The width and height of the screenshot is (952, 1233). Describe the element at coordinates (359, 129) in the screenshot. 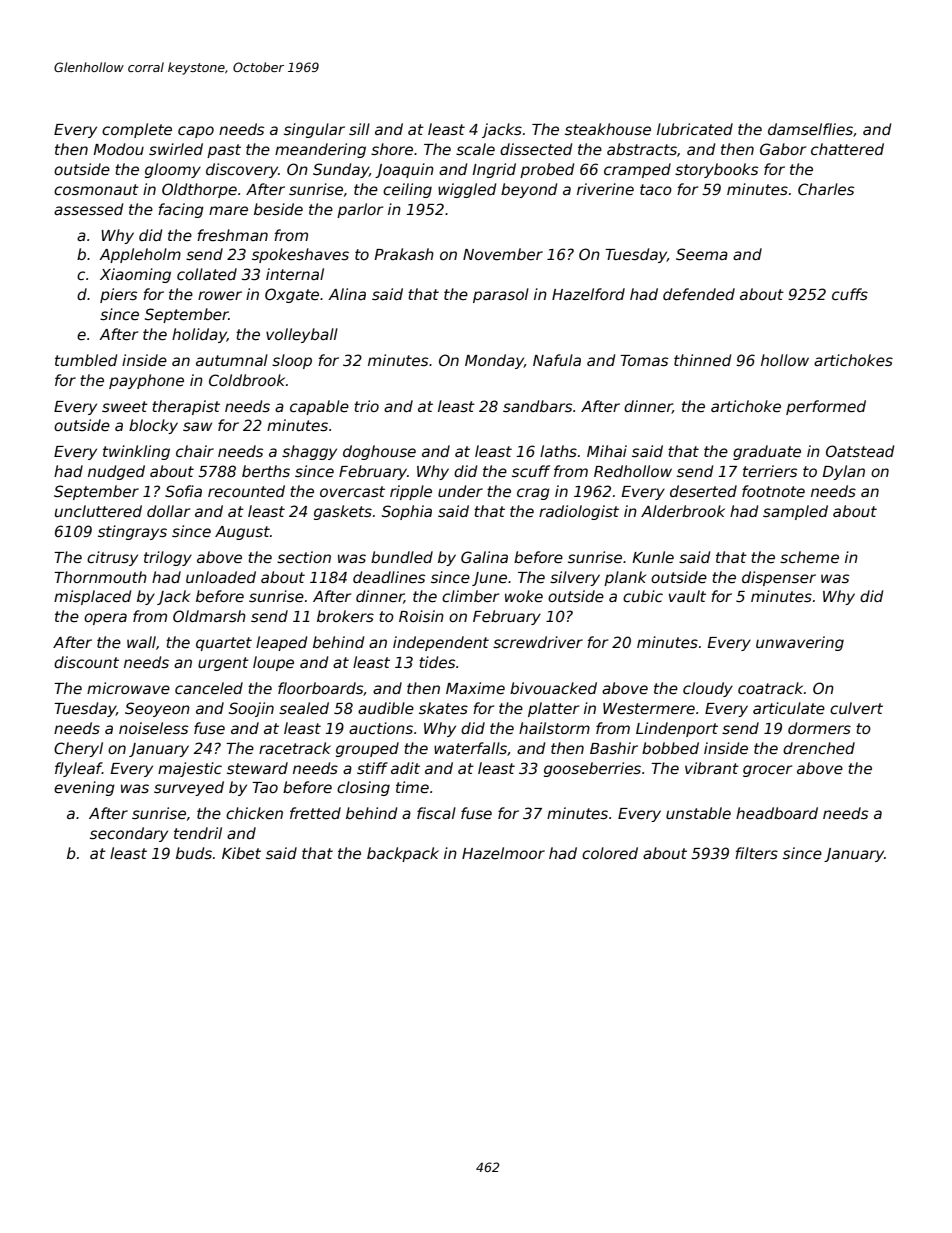

I see `sill` at that location.
